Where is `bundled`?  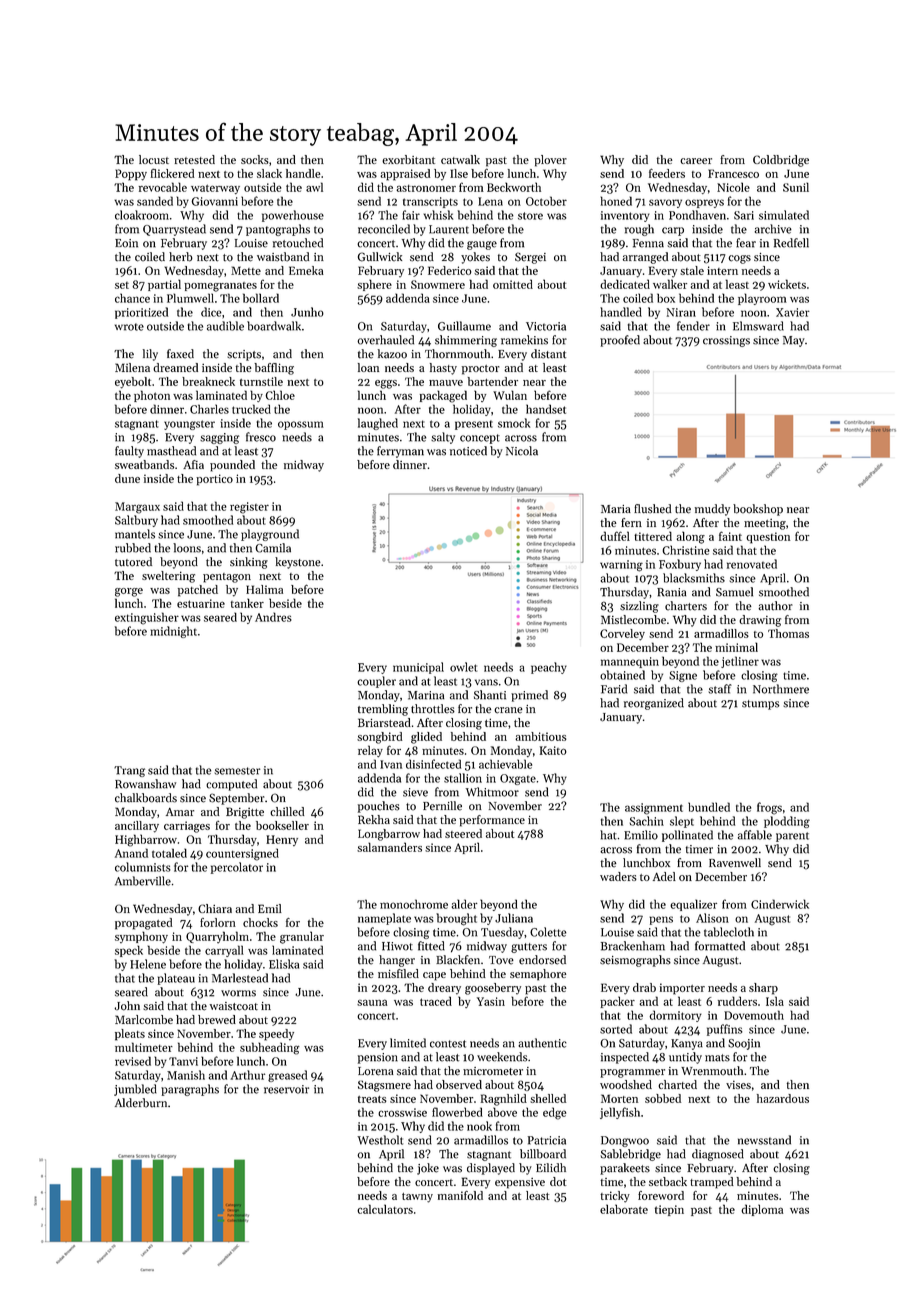 bundled is located at coordinates (709, 807).
